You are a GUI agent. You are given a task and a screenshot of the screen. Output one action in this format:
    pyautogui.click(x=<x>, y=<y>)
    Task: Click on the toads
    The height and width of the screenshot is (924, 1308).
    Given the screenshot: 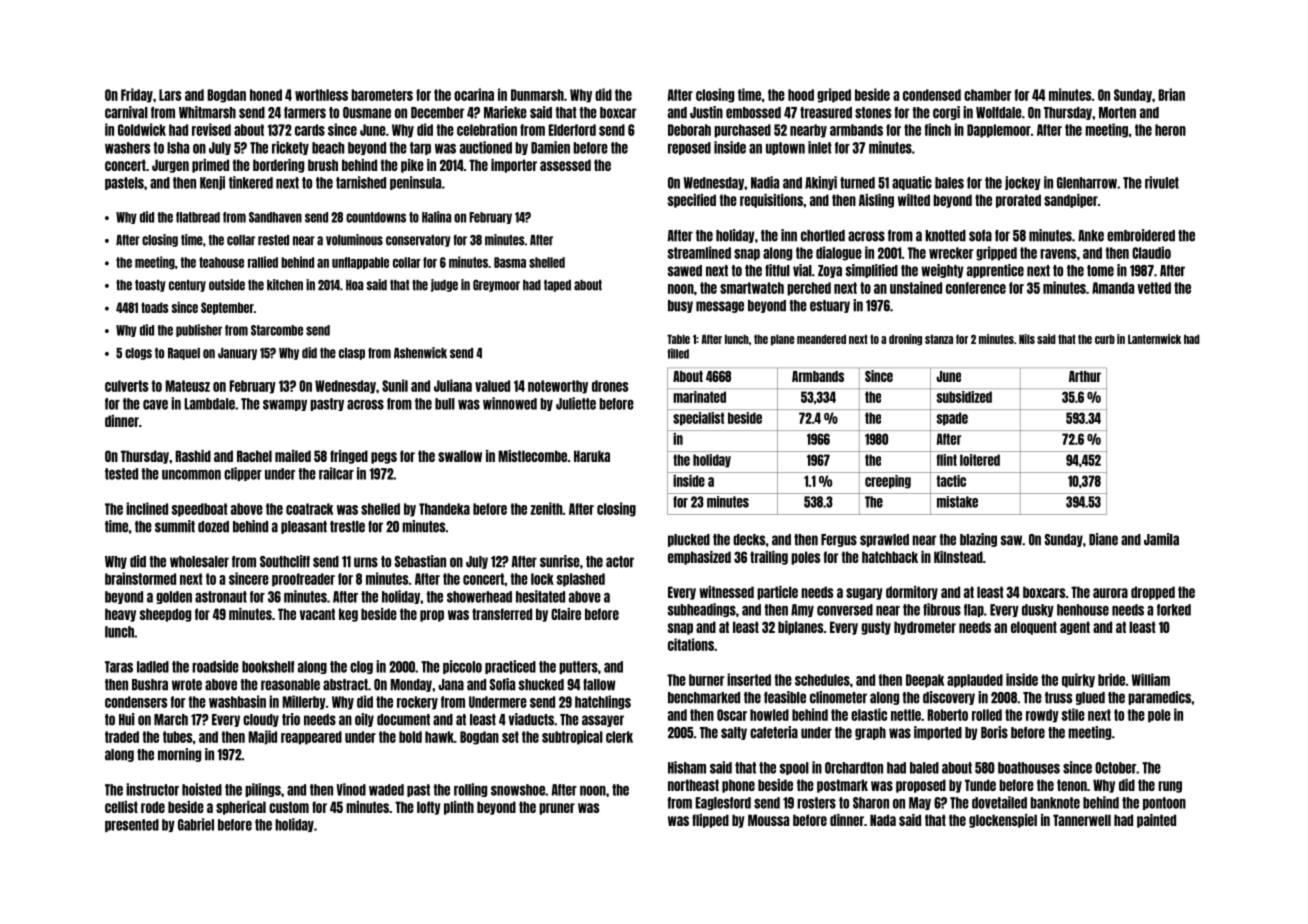 What is the action you would take?
    pyautogui.click(x=155, y=307)
